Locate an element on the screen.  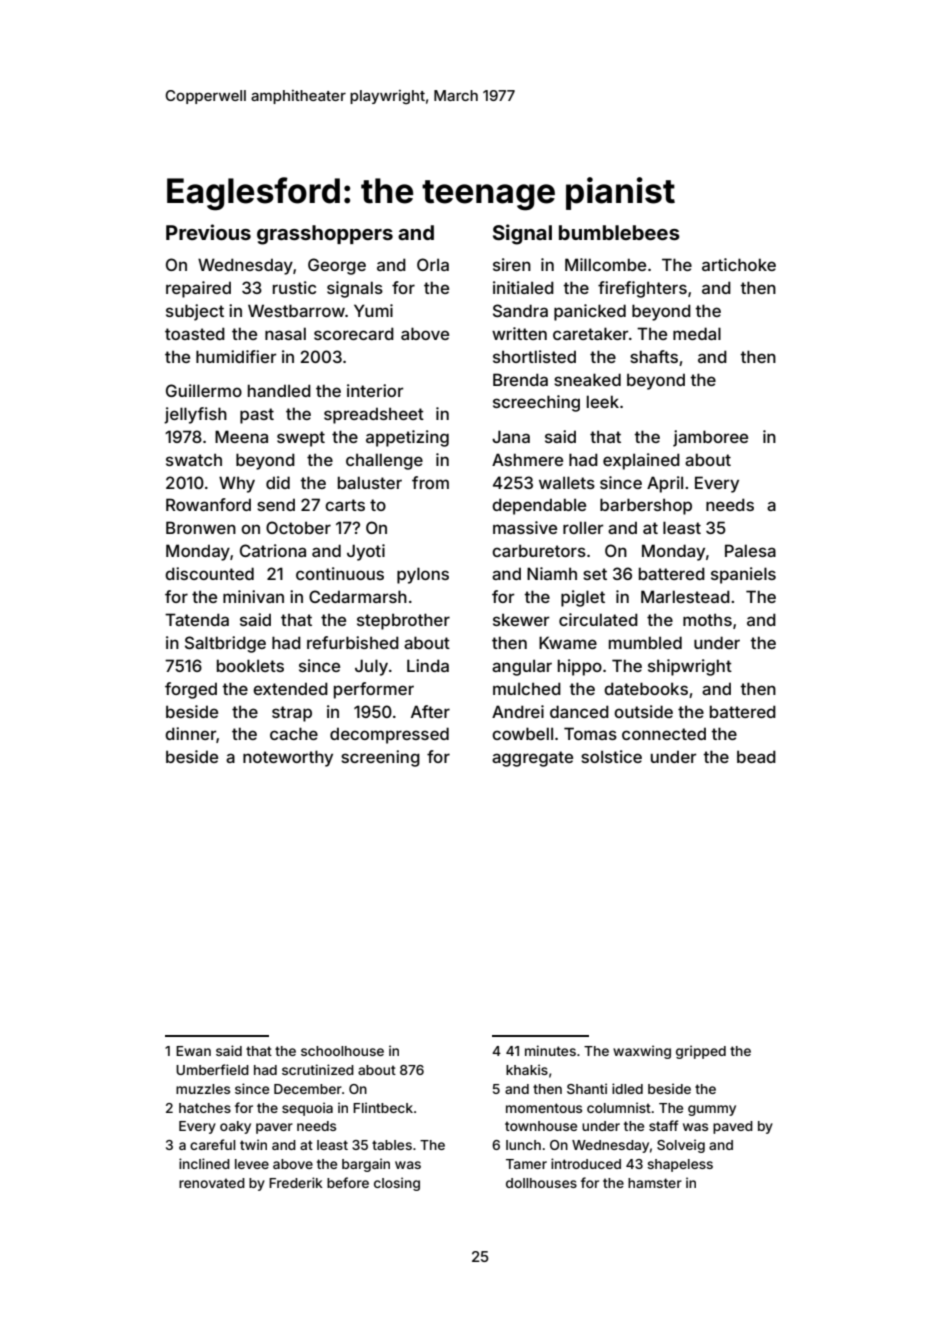
gripped is located at coordinates (701, 1052).
